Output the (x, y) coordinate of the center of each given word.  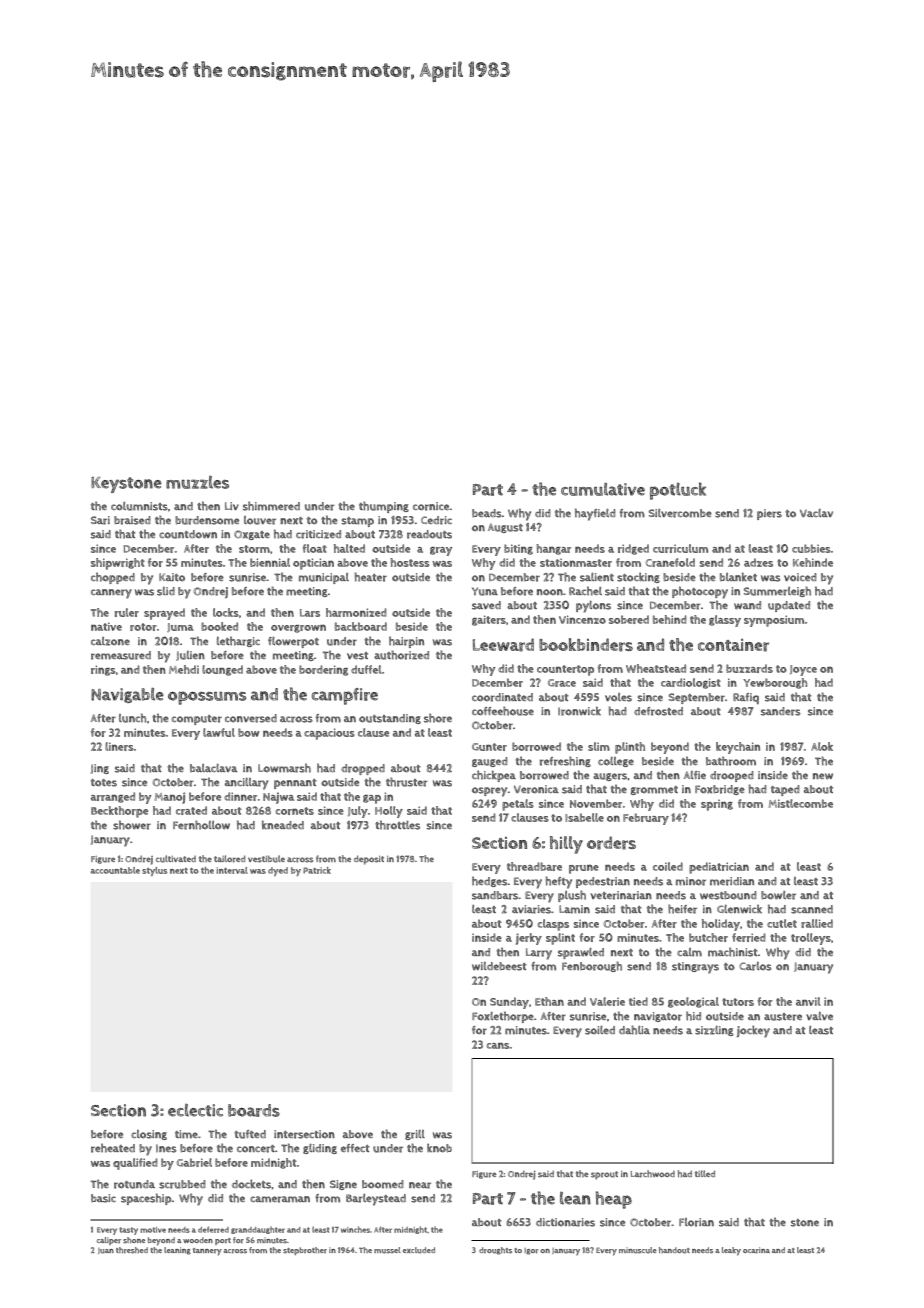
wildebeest (499, 966)
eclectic (195, 1110)
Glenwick (739, 909)
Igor (531, 1251)
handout (674, 1250)
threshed (132, 1250)
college (616, 761)
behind (670, 619)
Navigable (127, 695)
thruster (407, 782)
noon (550, 592)
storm (254, 549)
